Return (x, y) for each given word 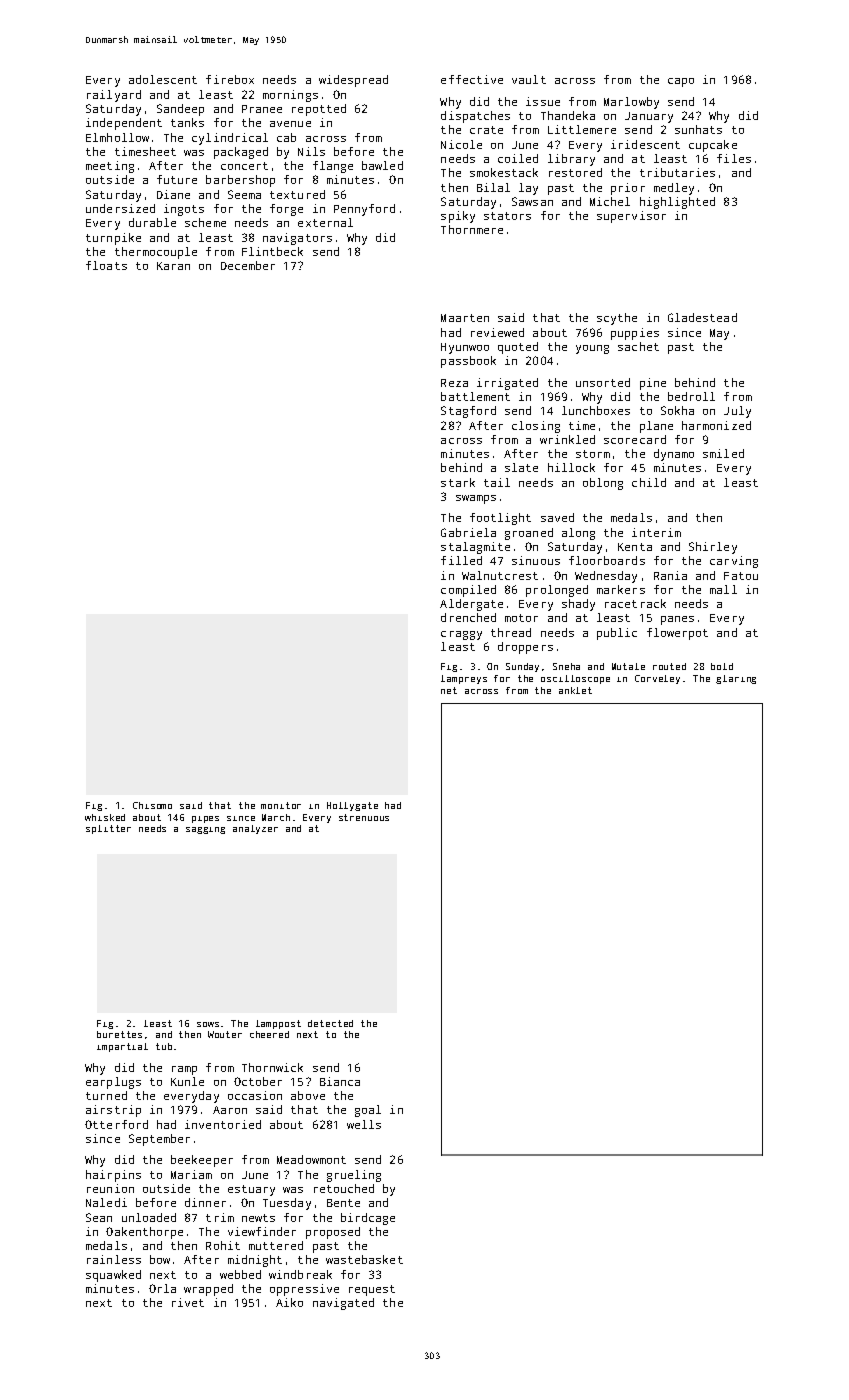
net (449, 690)
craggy (461, 635)
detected (330, 1023)
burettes (119, 1034)
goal (368, 1111)
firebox (230, 79)
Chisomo (152, 805)
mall (723, 589)
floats (106, 265)
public (617, 634)
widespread (353, 81)
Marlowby (631, 103)
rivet (188, 1302)
